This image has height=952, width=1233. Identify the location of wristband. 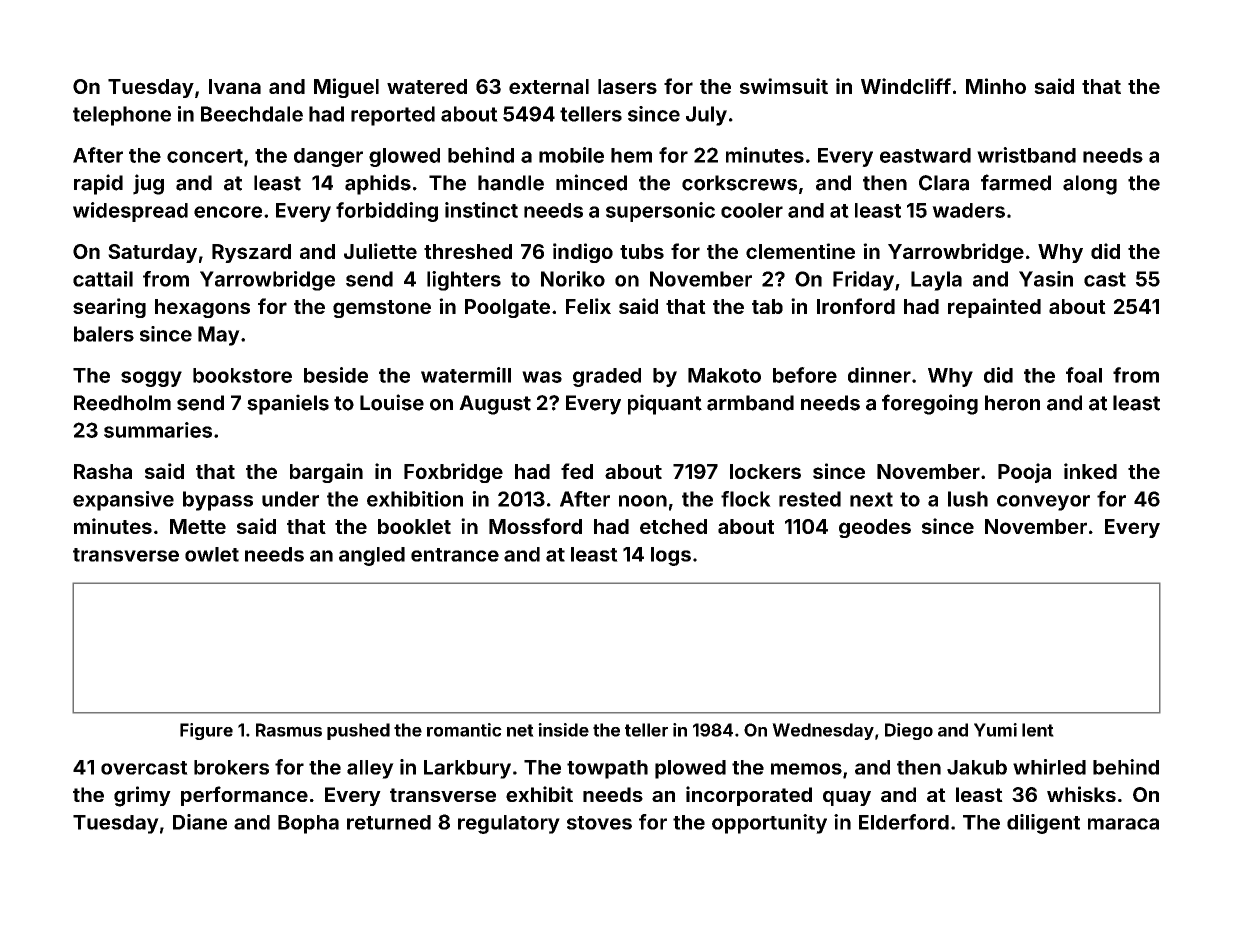
(1026, 155).
